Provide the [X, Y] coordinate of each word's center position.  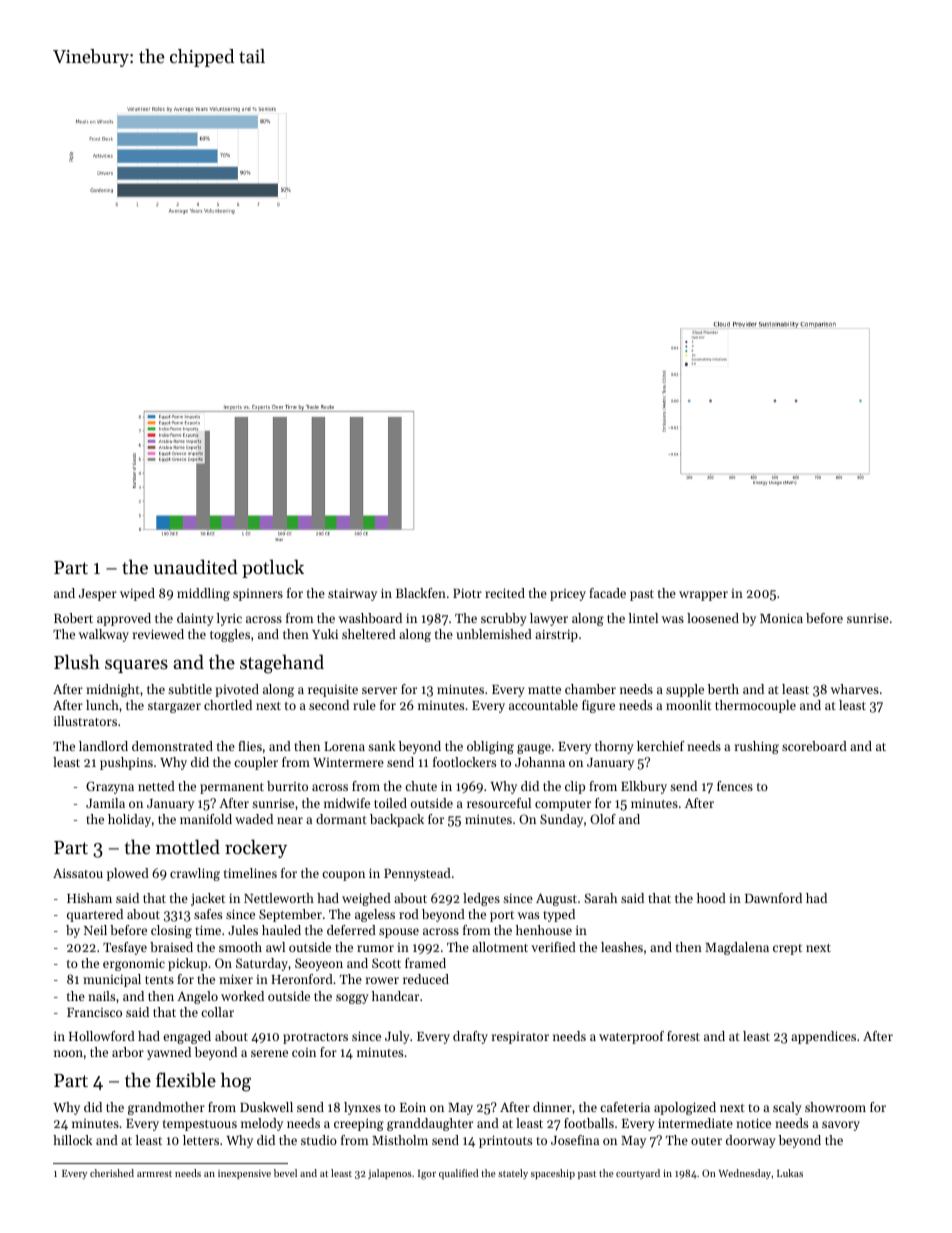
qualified [458, 1174]
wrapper [703, 596]
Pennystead [417, 874]
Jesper [98, 595]
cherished [112, 1173]
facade [607, 593]
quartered [95, 915]
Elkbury [644, 787]
